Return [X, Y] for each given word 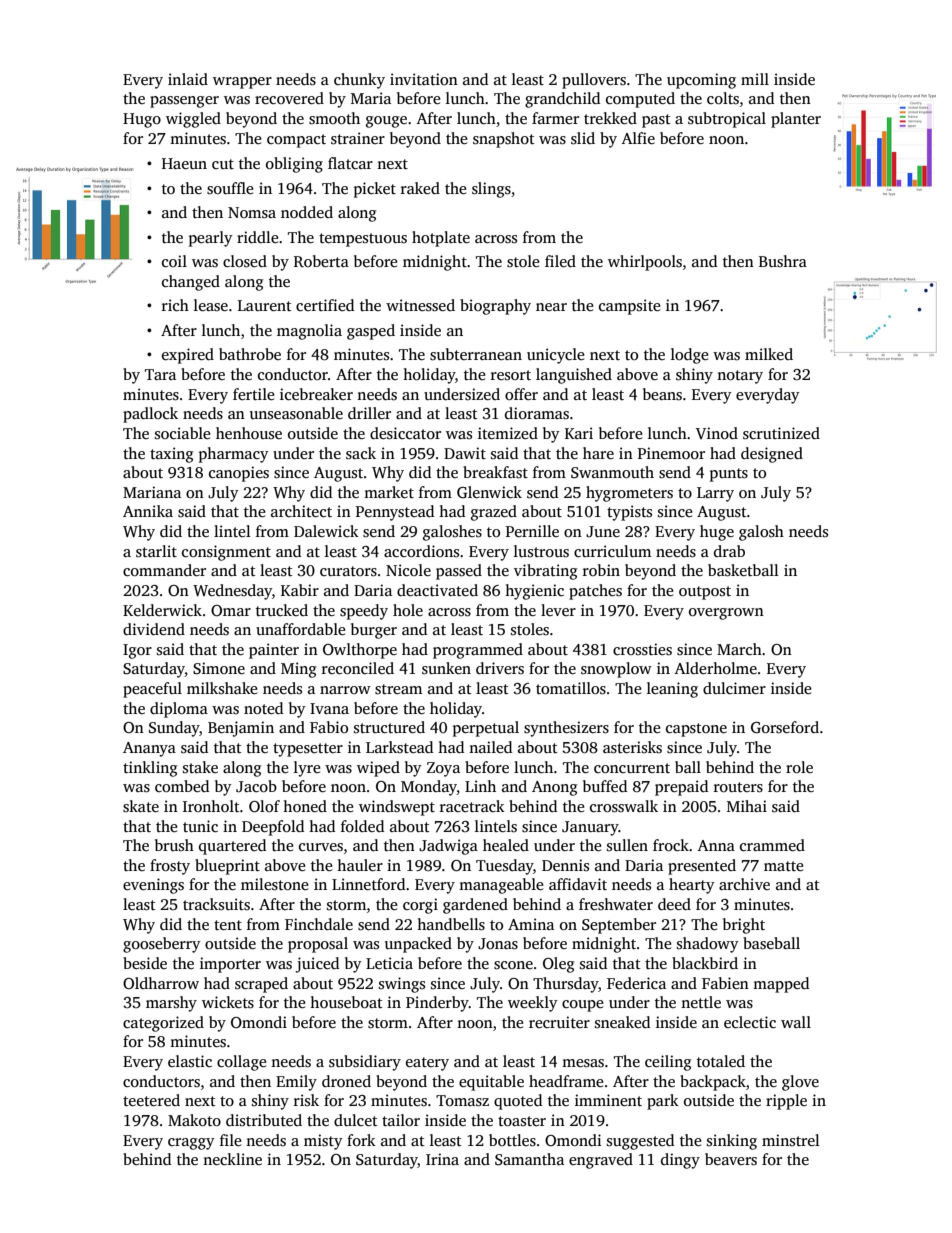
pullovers [594, 81]
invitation [424, 79]
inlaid [188, 79]
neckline [232, 1159]
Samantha [529, 1159]
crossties [642, 649]
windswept [397, 808]
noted [263, 708]
